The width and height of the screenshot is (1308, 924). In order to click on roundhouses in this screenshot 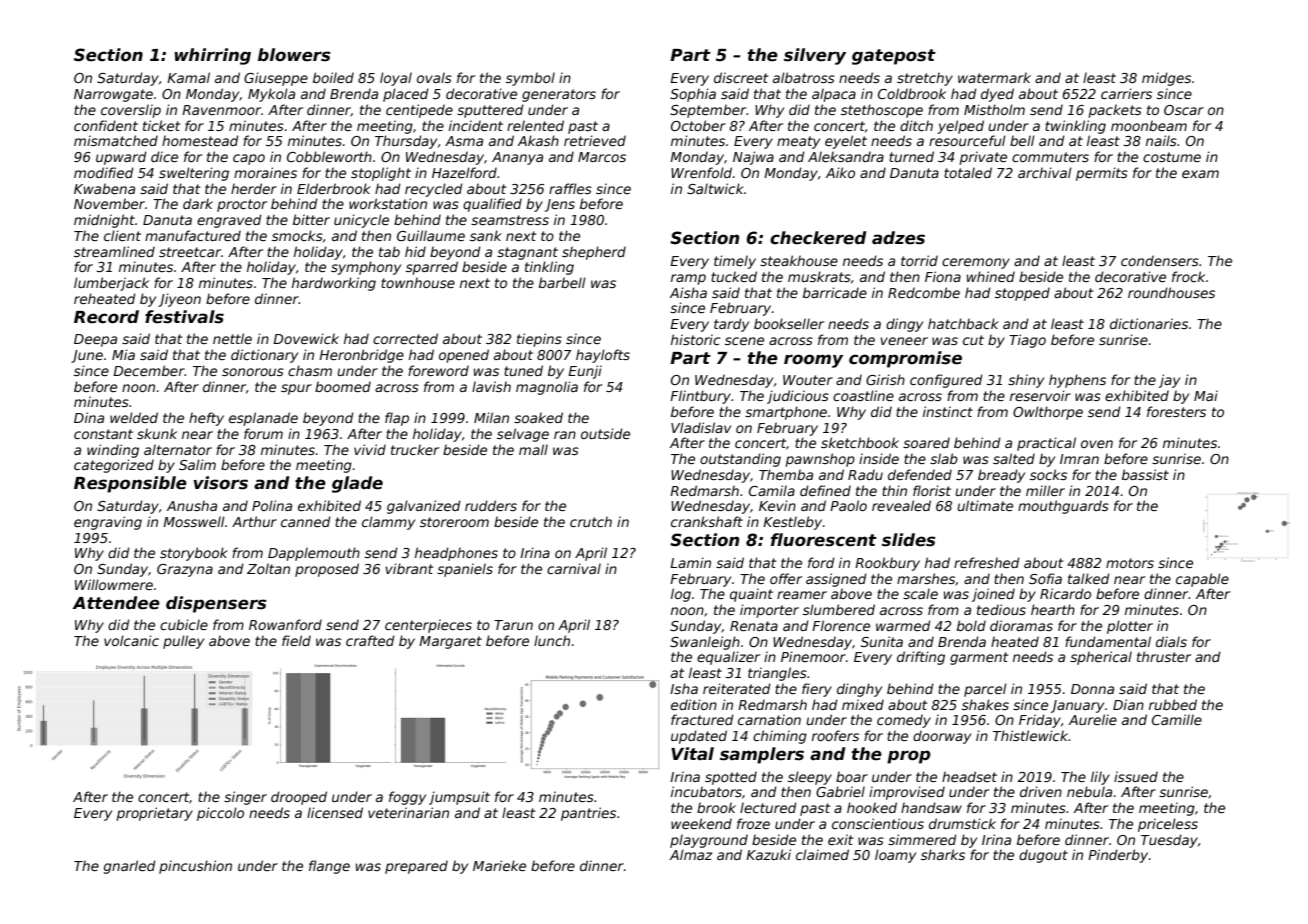, I will do `click(1171, 292)`.
